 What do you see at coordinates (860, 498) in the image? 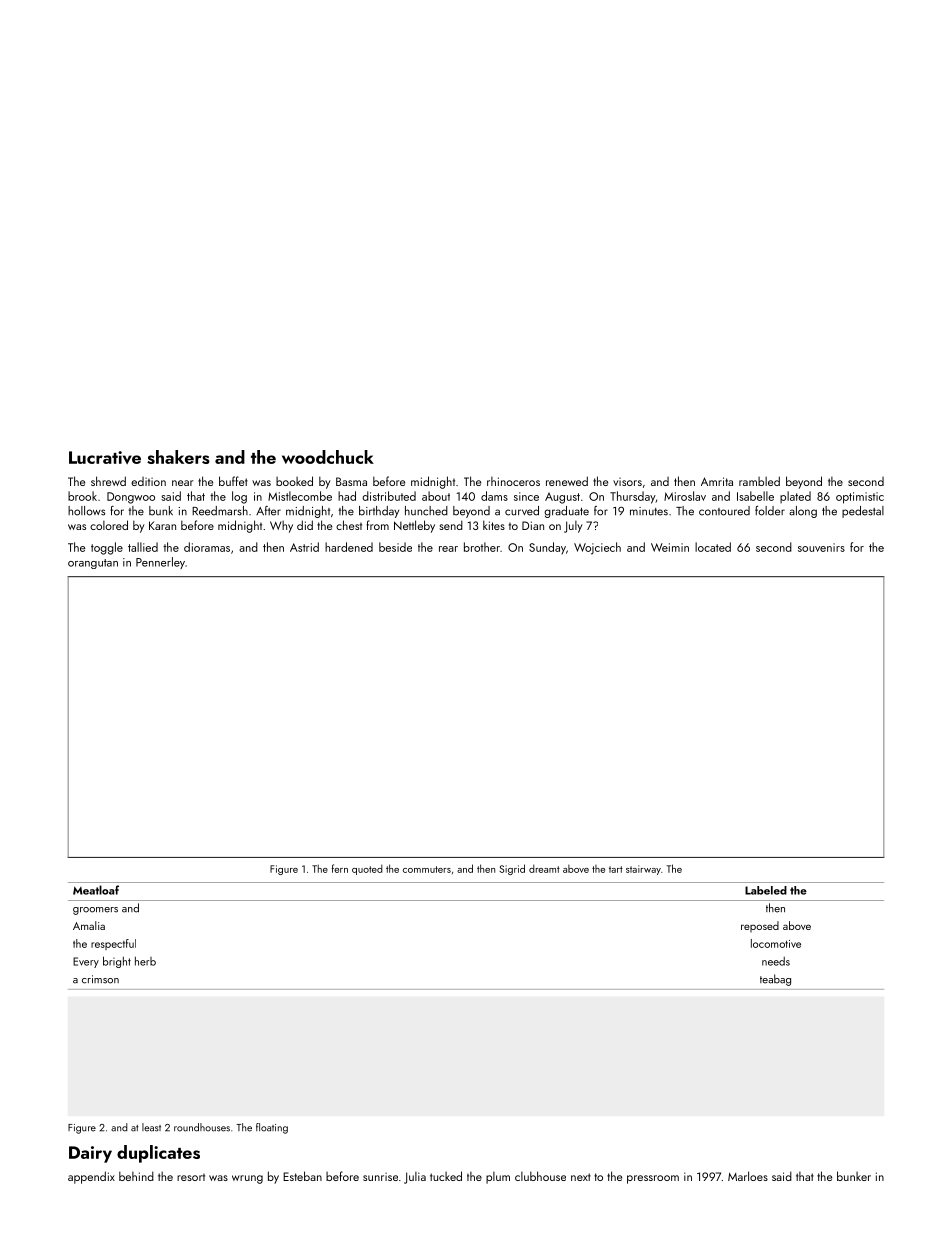
I see `optimistic` at bounding box center [860, 498].
